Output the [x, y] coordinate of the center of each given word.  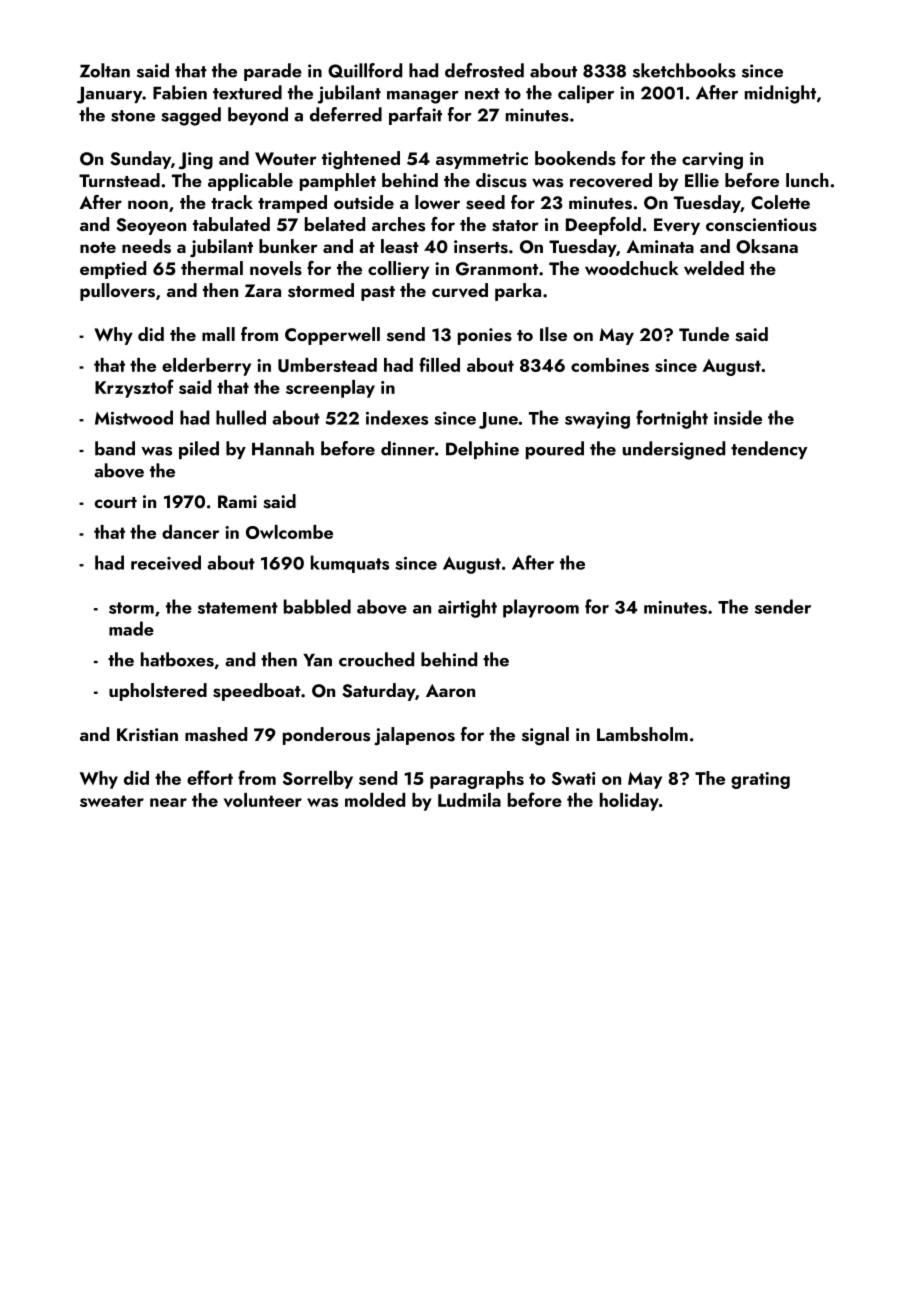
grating [760, 780]
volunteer [263, 800]
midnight [780, 94]
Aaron [450, 690]
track [232, 202]
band [115, 448]
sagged [191, 116]
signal [545, 736]
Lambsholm [642, 734]
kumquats [350, 564]
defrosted [484, 70]
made [131, 628]
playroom [541, 608]
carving [712, 161]
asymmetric [482, 160]
